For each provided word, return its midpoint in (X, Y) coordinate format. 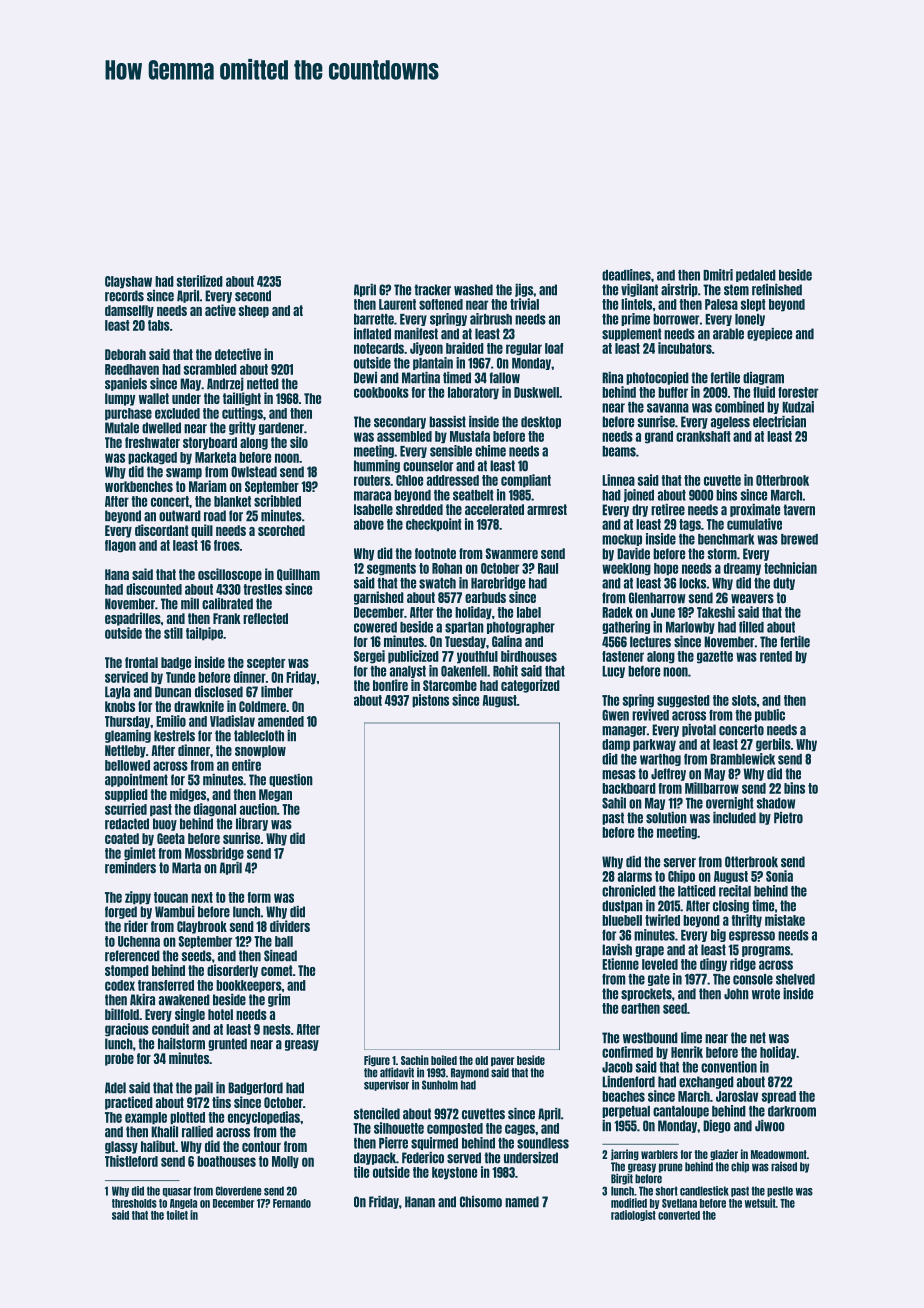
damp (616, 745)
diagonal (215, 810)
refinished (777, 290)
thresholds (134, 1203)
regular (524, 349)
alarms (635, 876)
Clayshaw (128, 282)
